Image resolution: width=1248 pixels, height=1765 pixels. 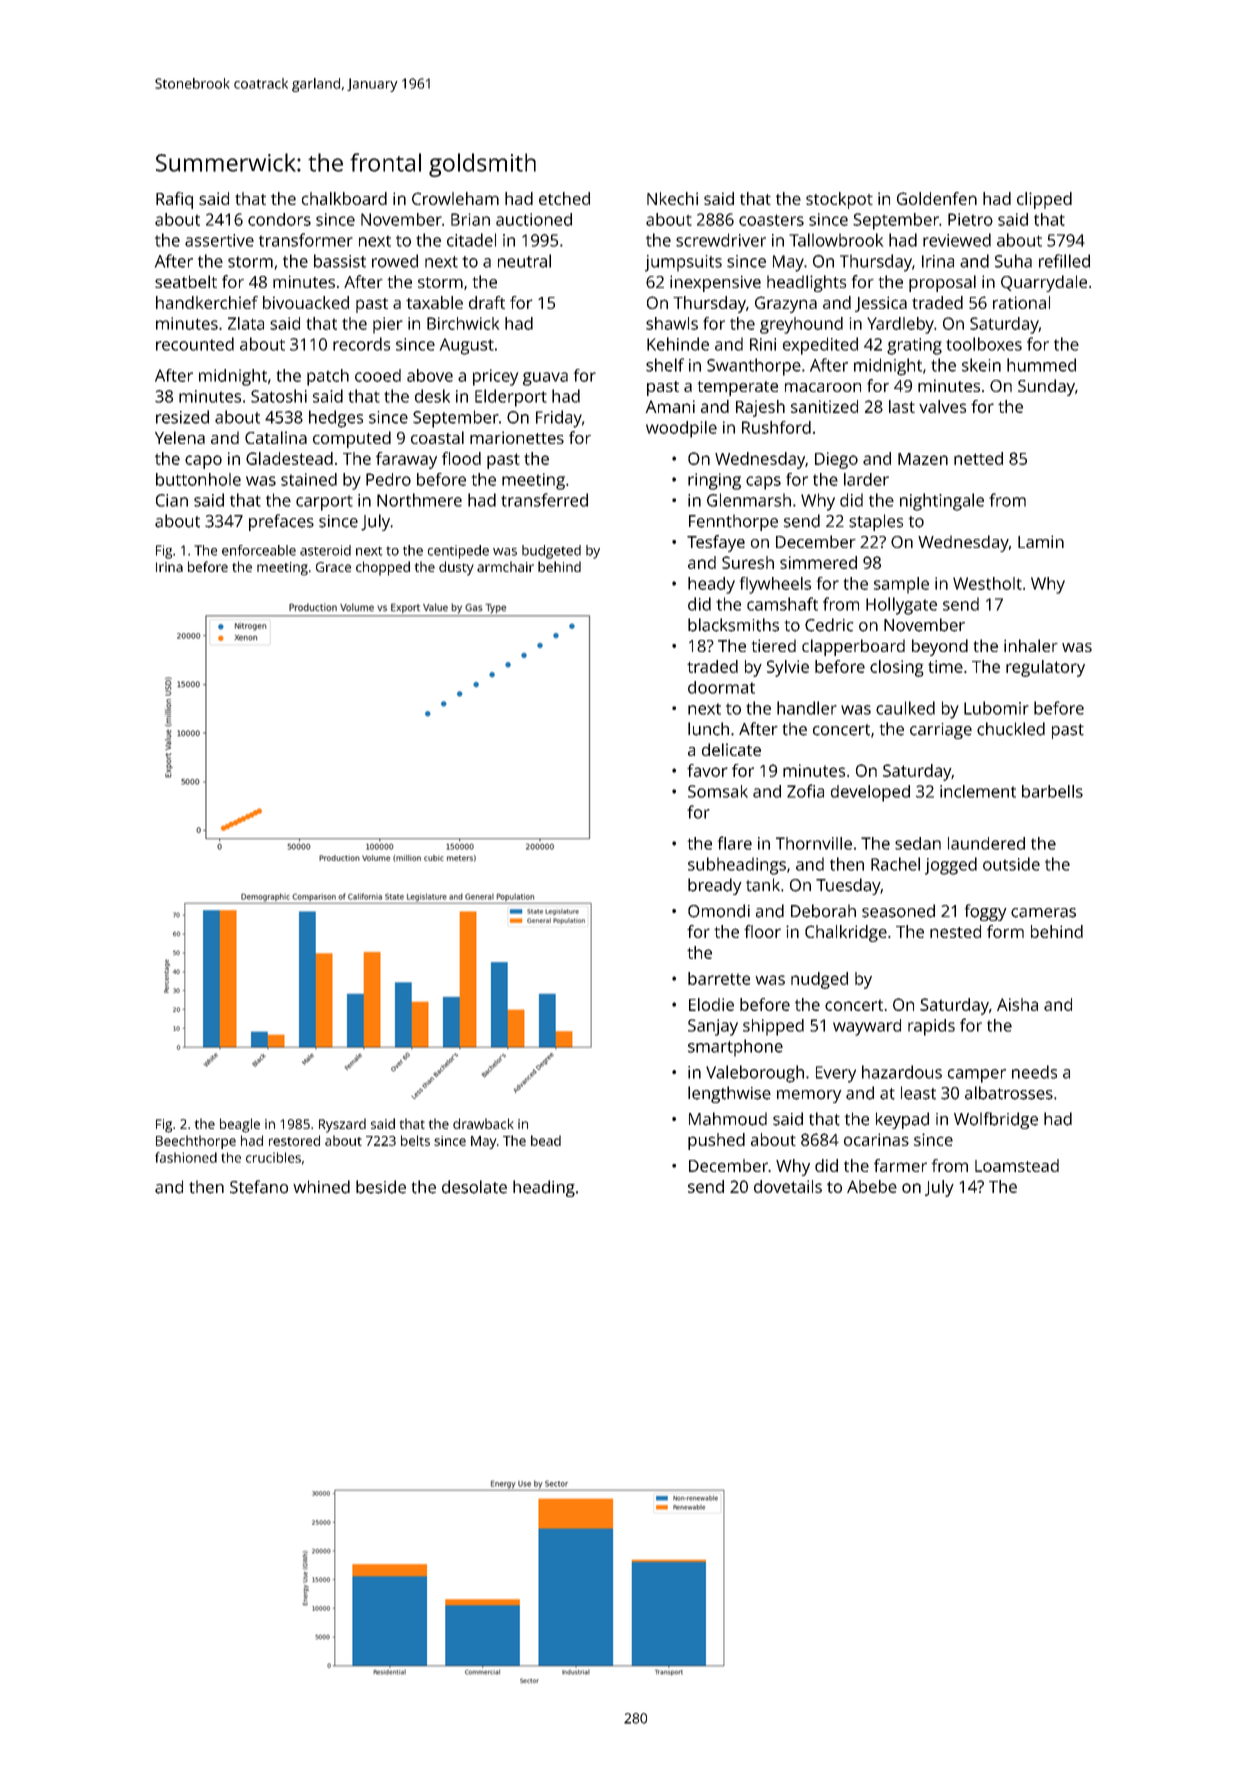 I want to click on neutral, so click(x=524, y=261).
